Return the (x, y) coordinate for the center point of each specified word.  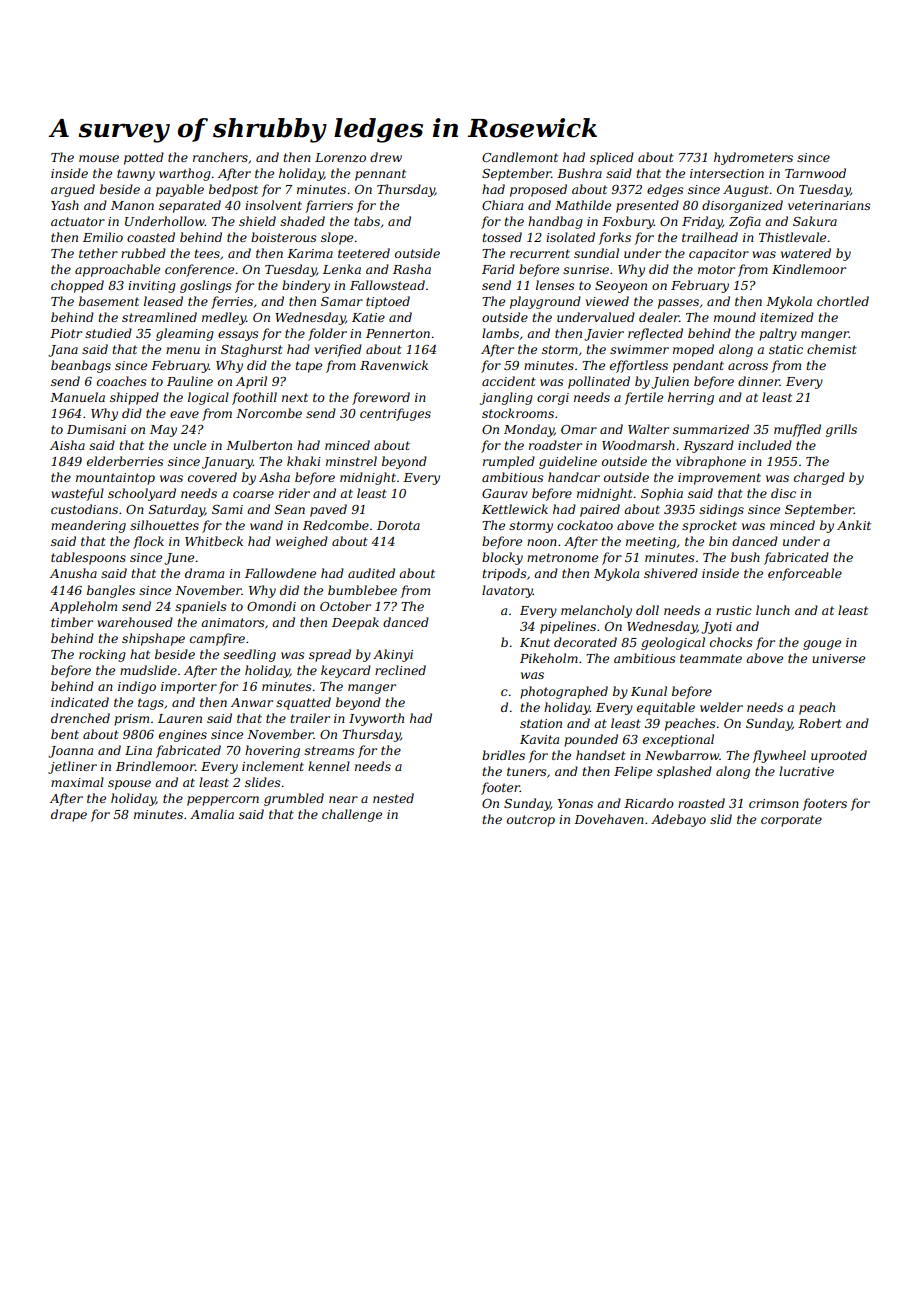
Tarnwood (815, 173)
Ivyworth (376, 719)
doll (647, 610)
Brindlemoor (155, 766)
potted (144, 158)
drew (386, 157)
